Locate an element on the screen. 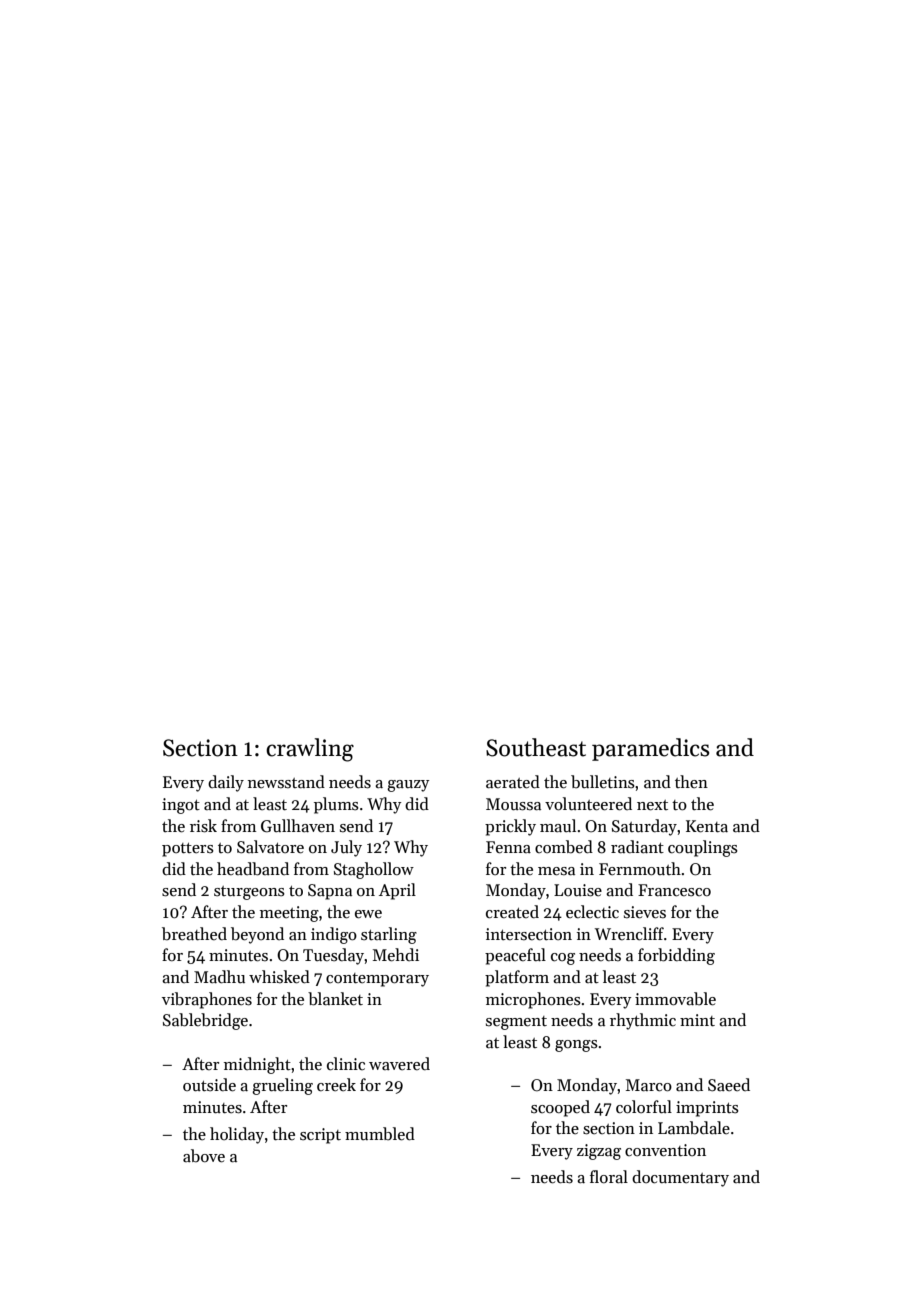 Image resolution: width=924 pixels, height=1311 pixels. wavered is located at coordinates (399, 1064).
